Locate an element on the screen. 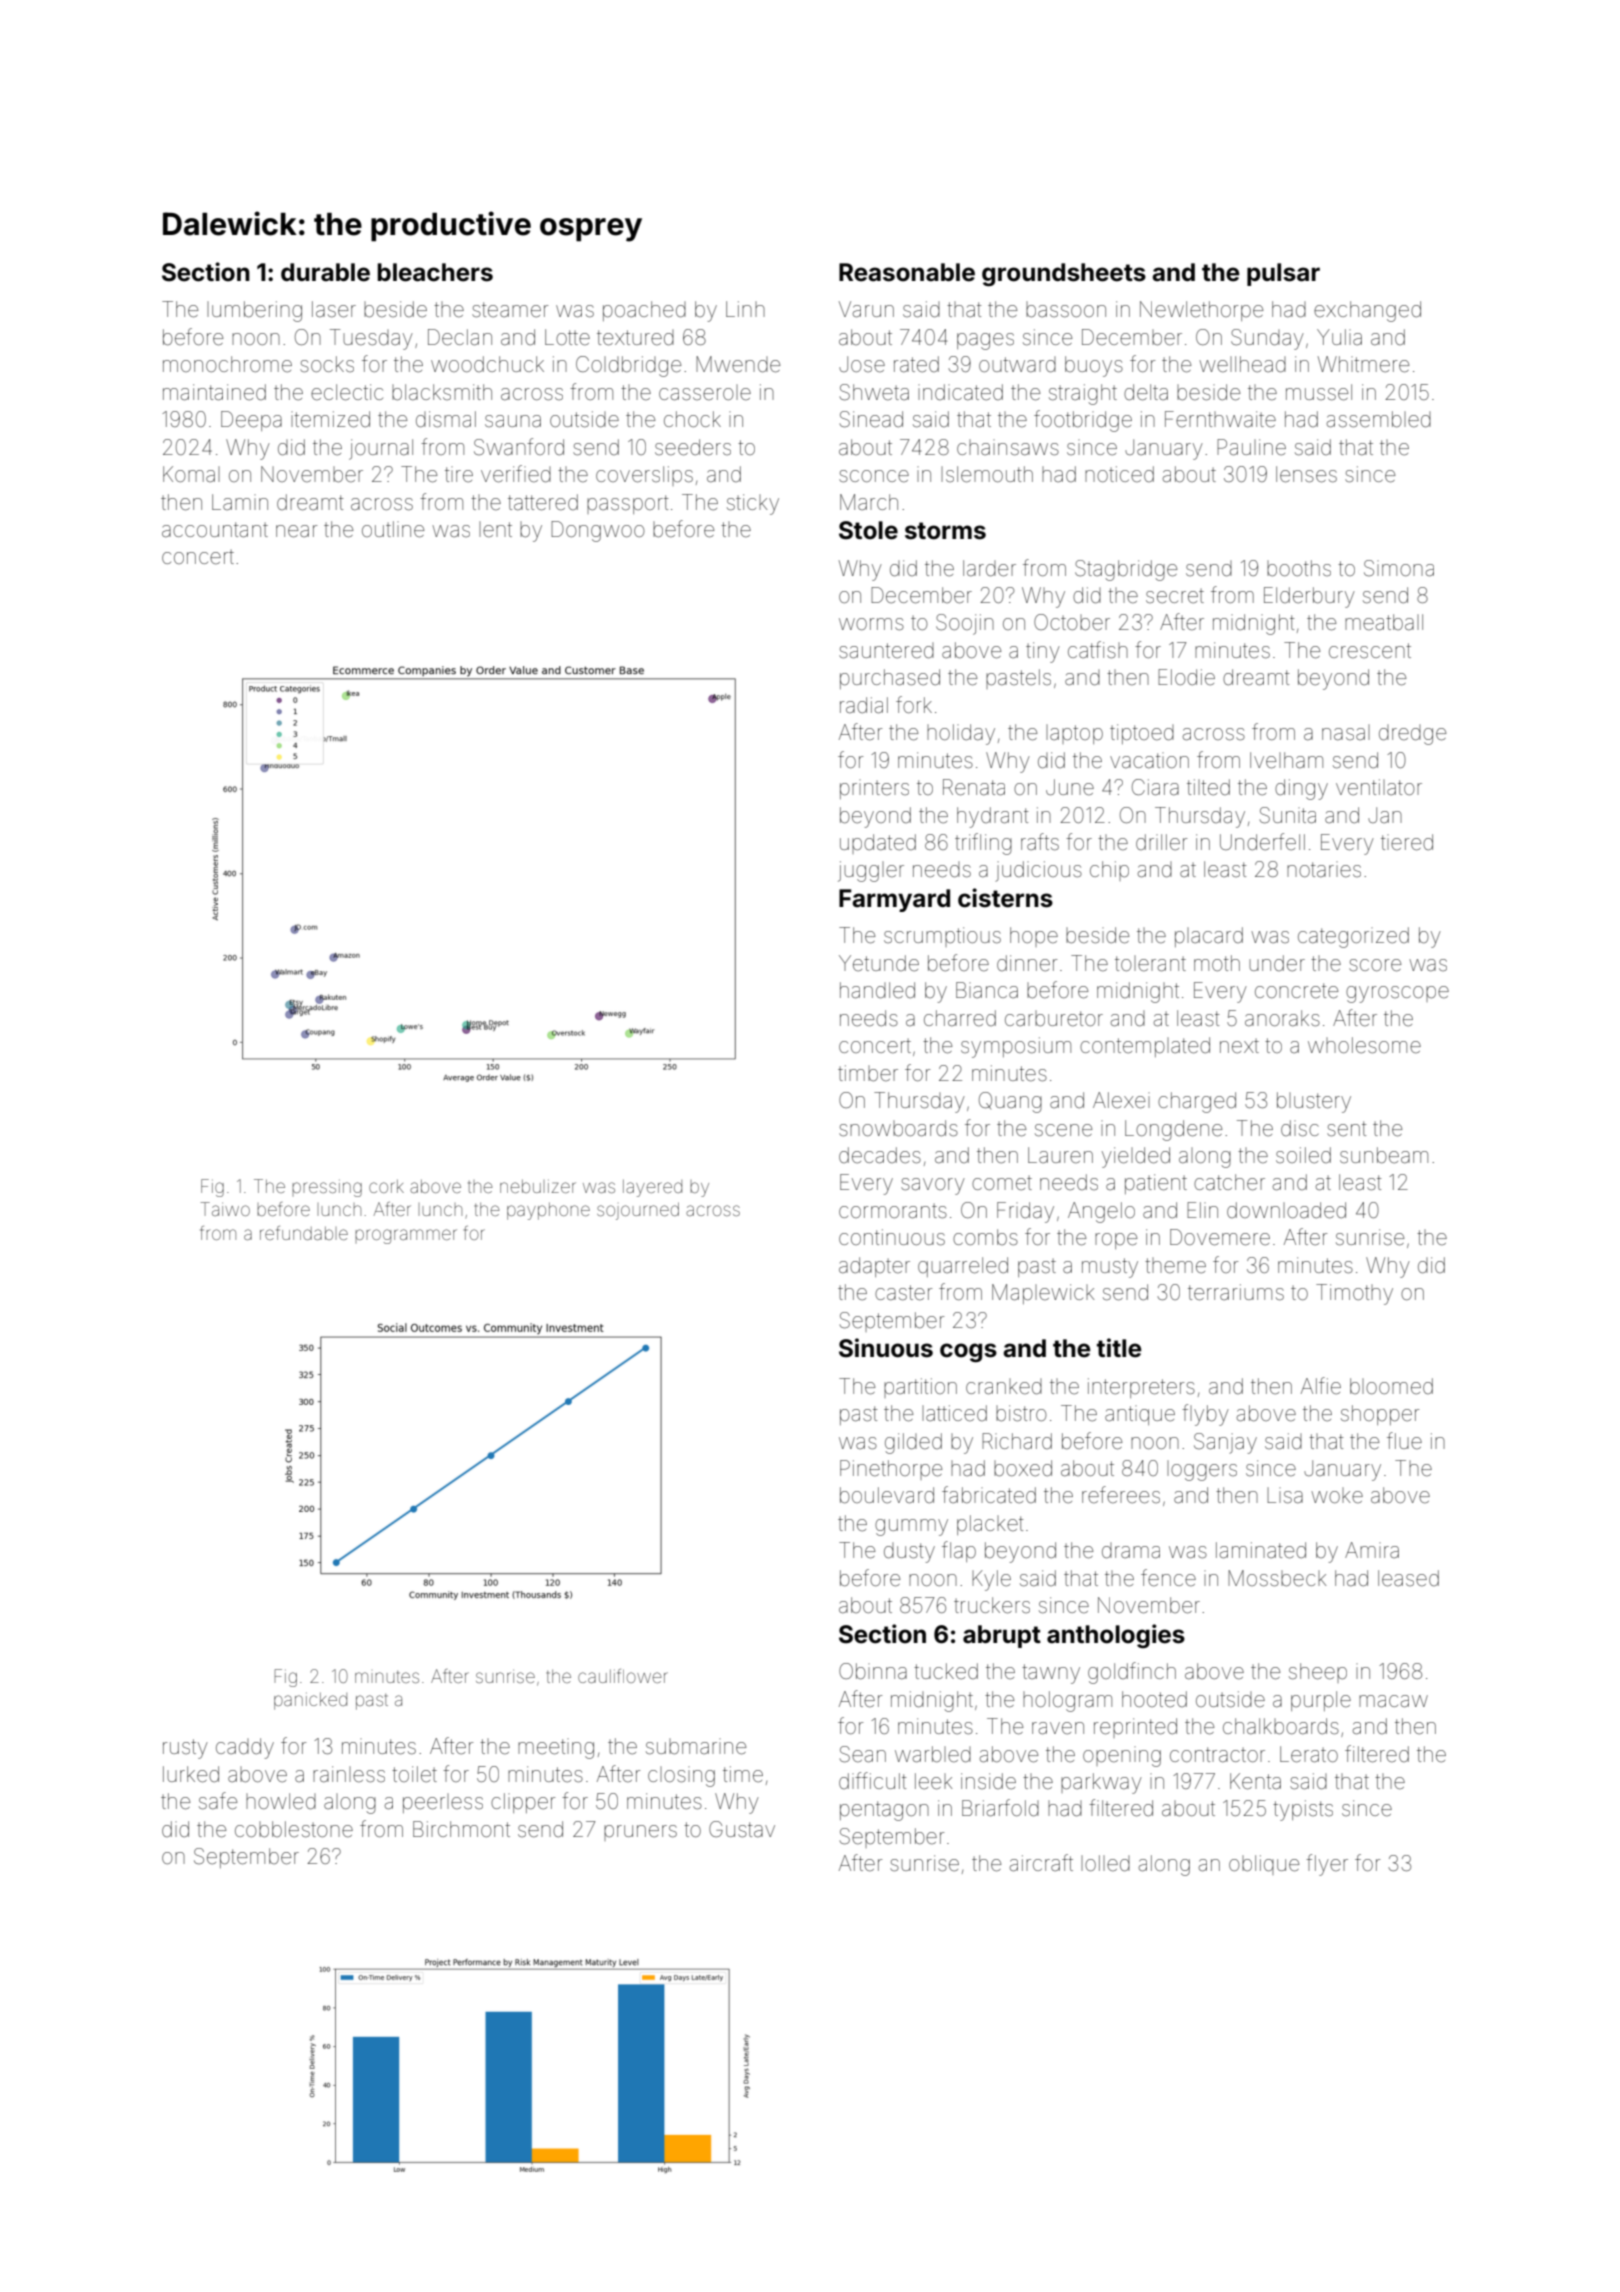 The height and width of the screenshot is (2292, 1620). pulsar is located at coordinates (1283, 274).
